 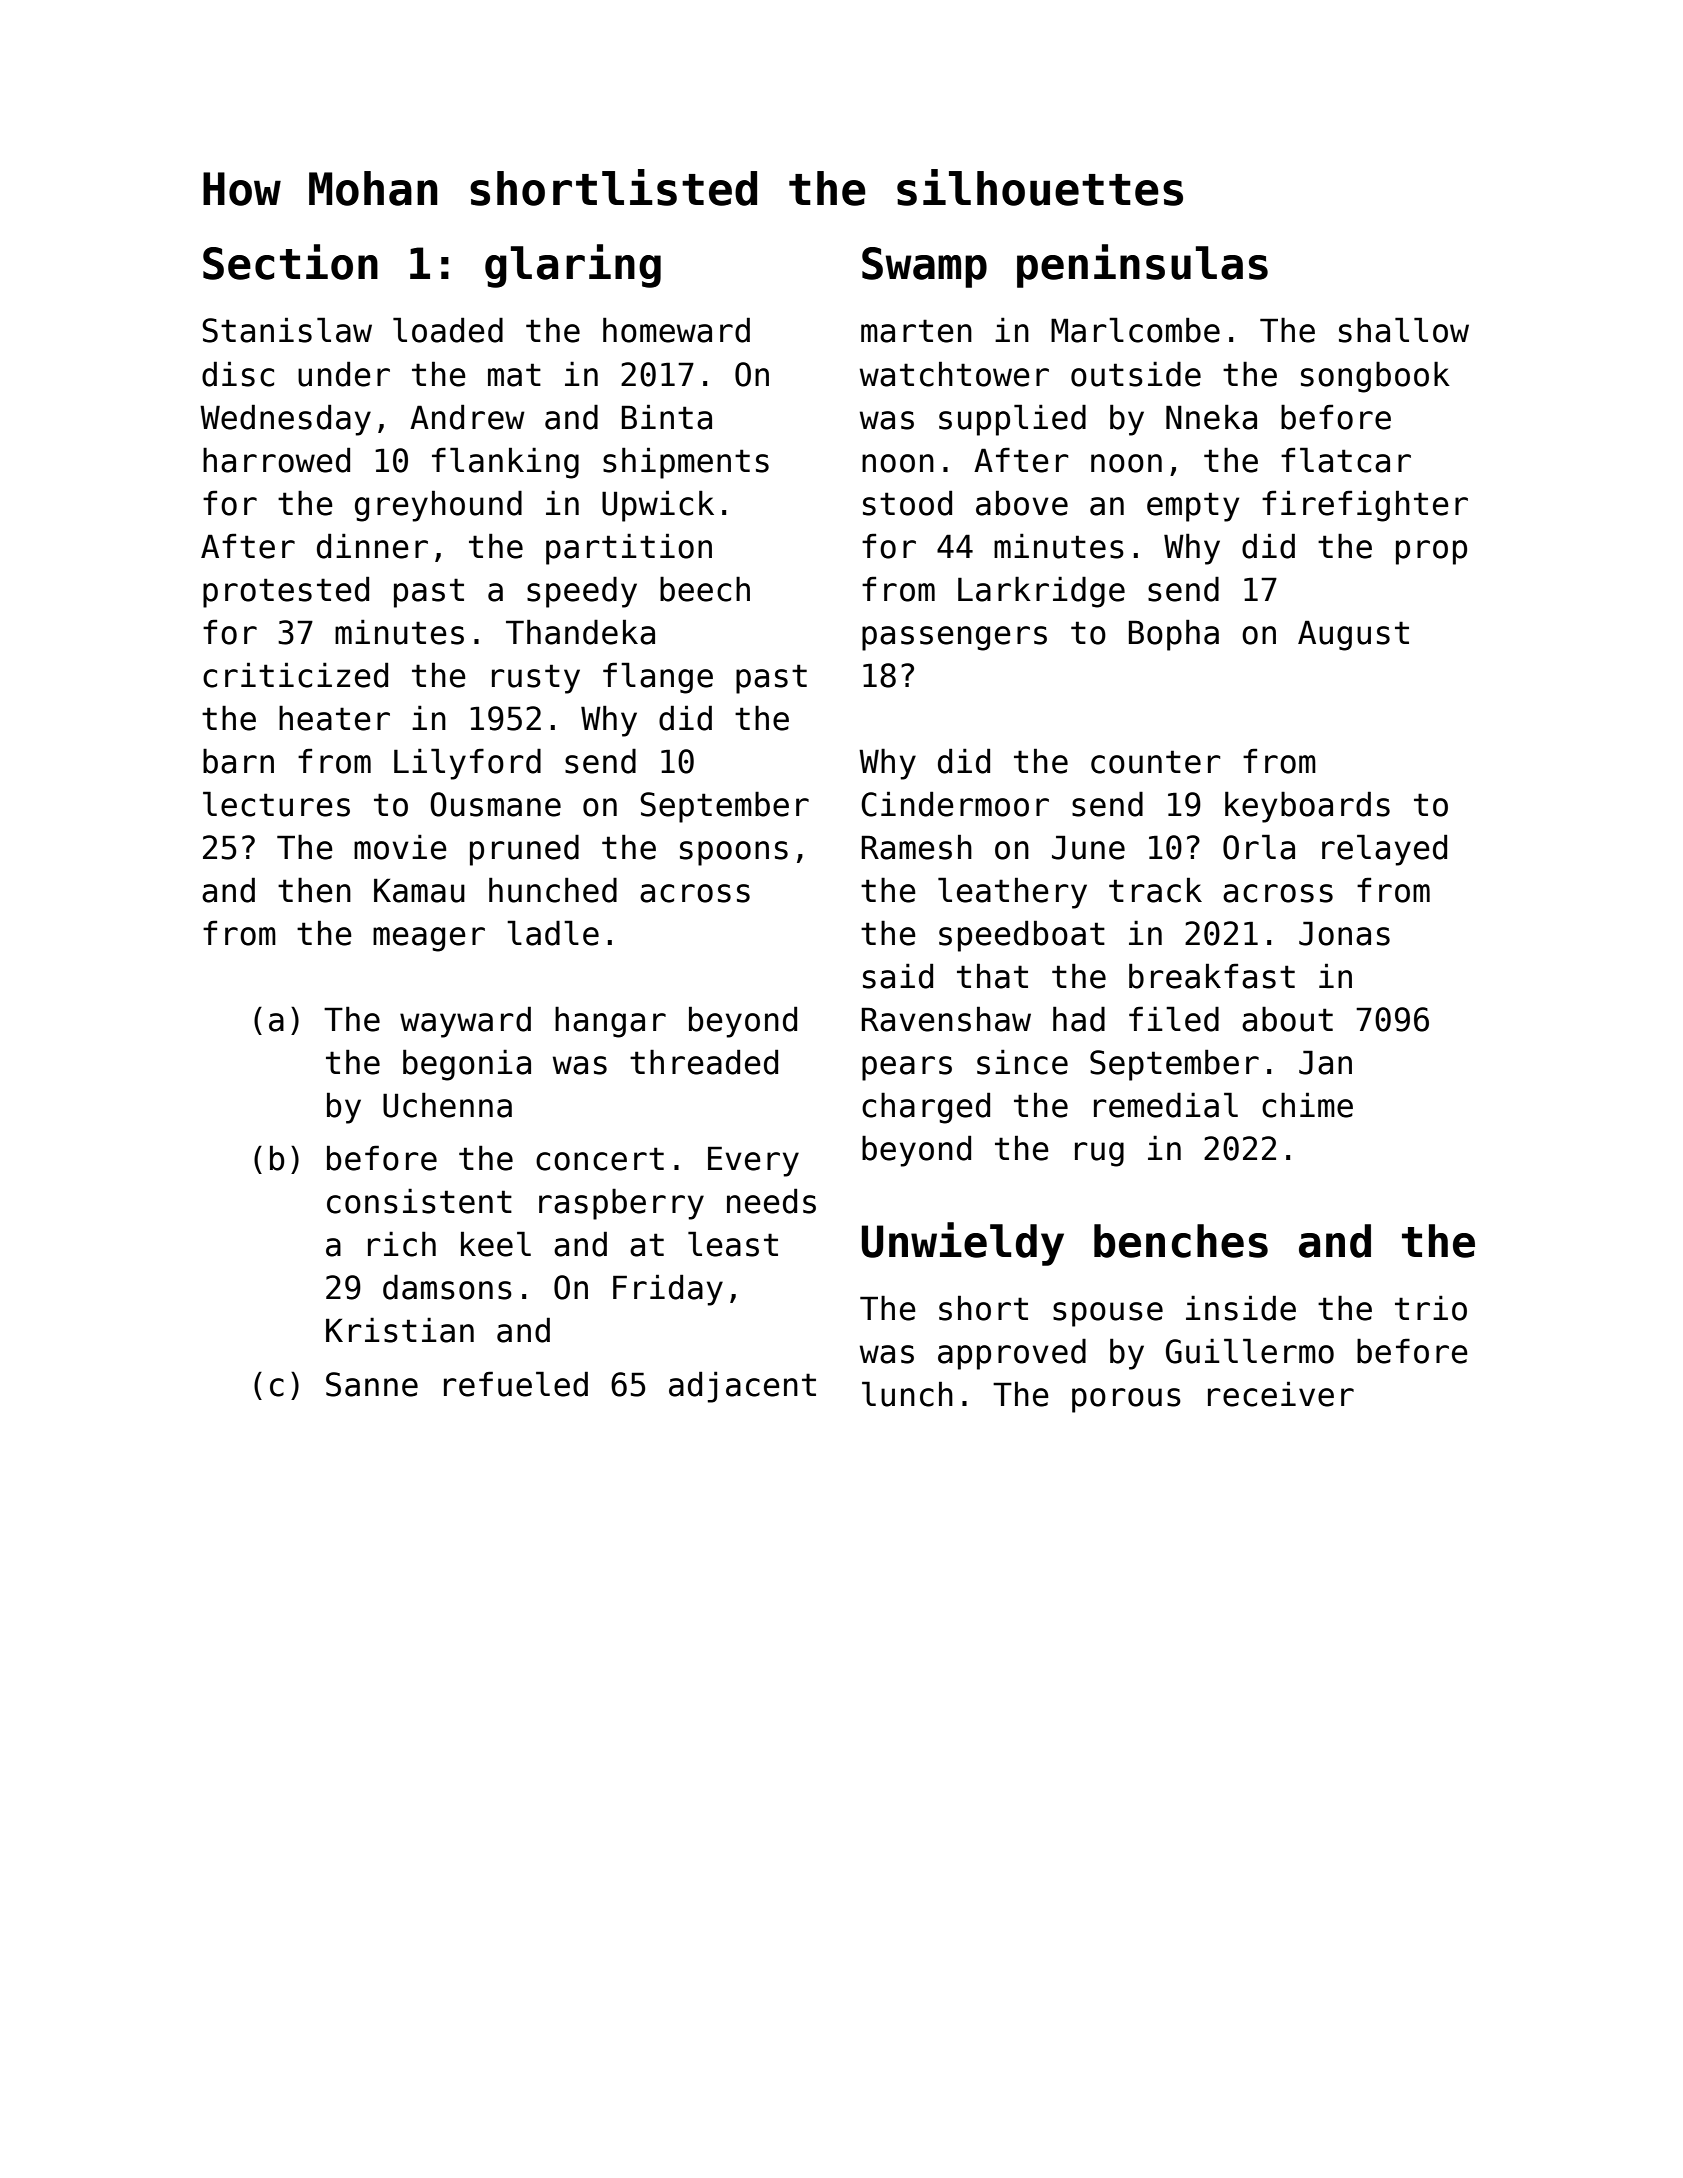 What do you see at coordinates (465, 1022) in the screenshot?
I see `wayward` at bounding box center [465, 1022].
